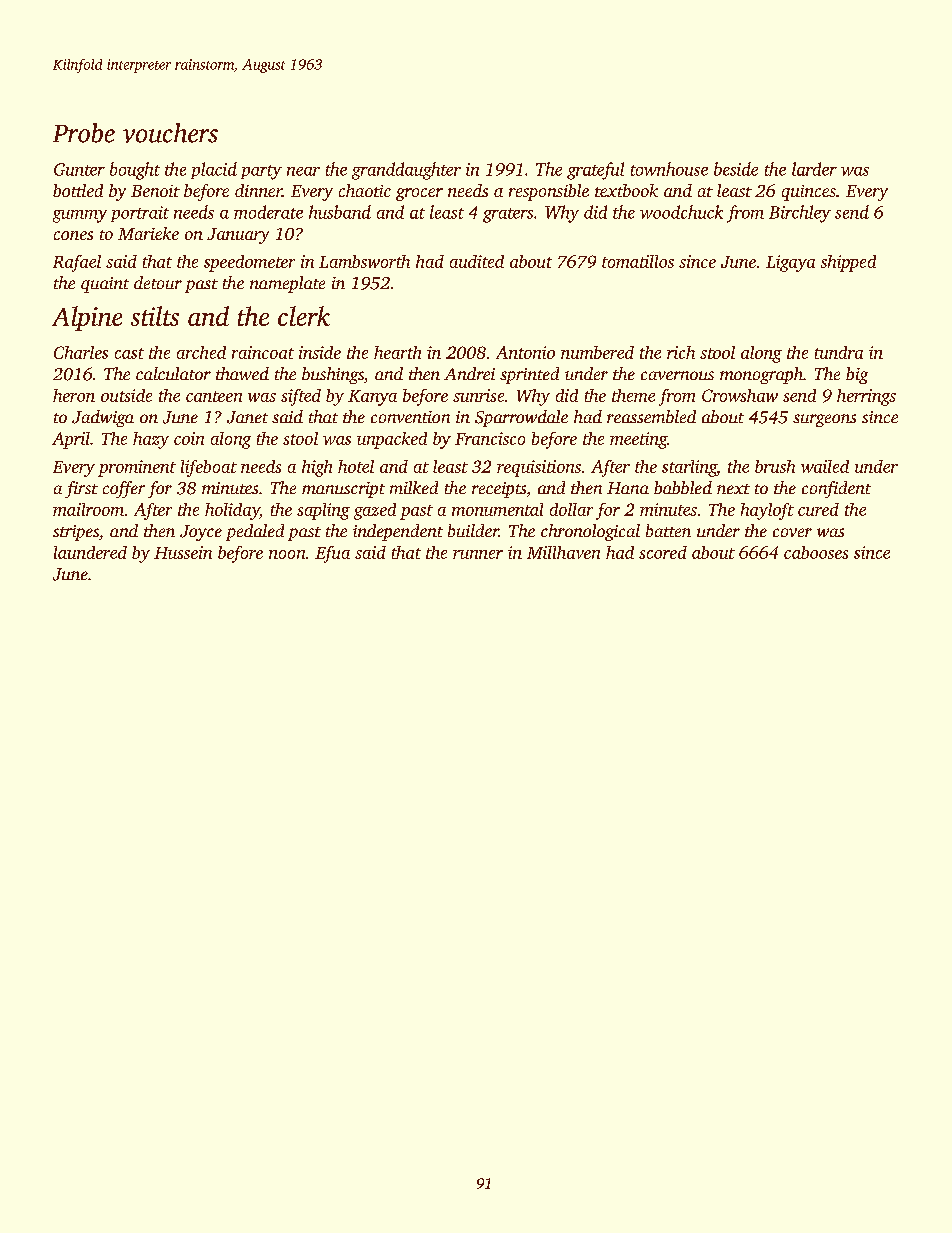 Image resolution: width=952 pixels, height=1233 pixels. What do you see at coordinates (155, 191) in the page?
I see `Benoit` at bounding box center [155, 191].
